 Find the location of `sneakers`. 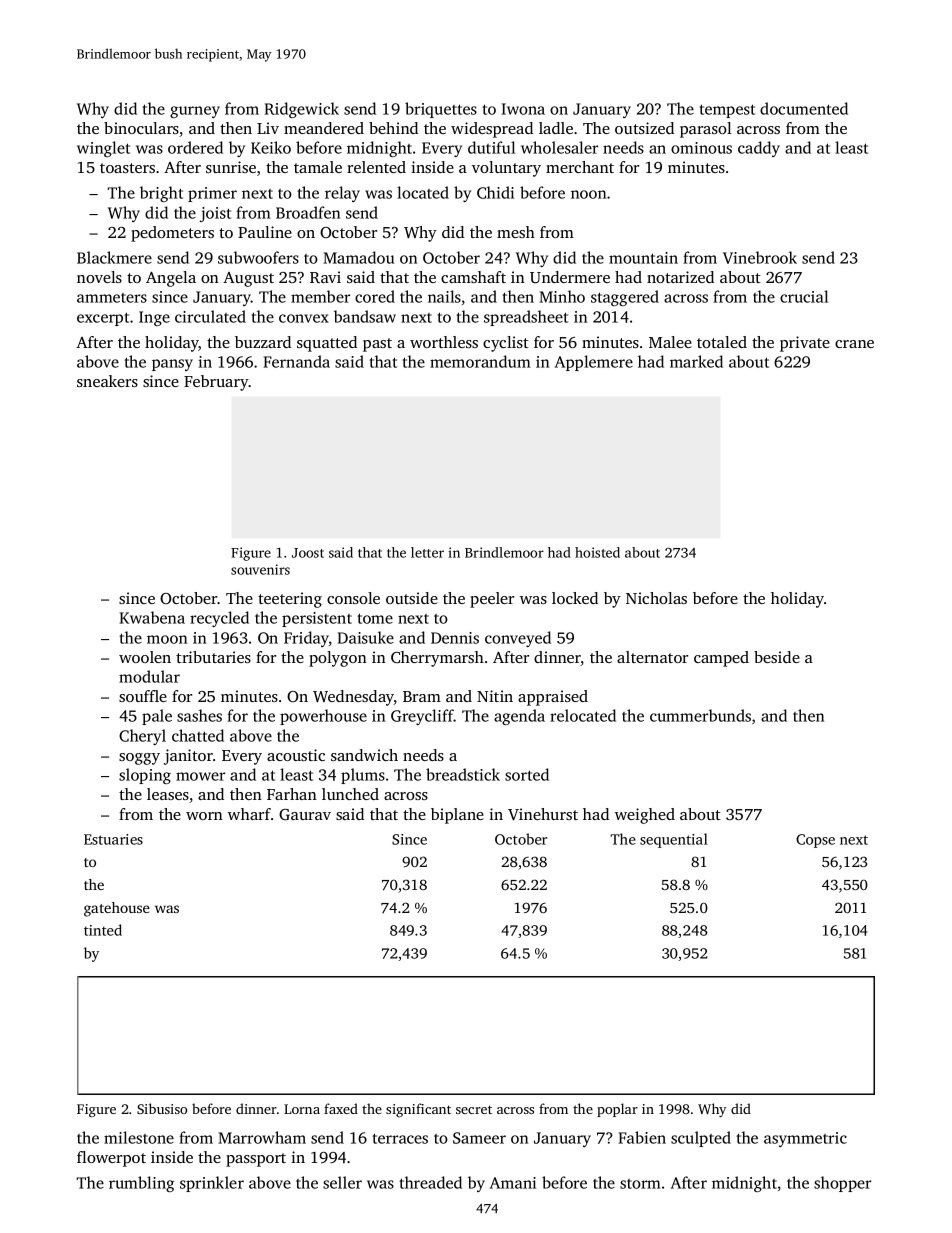

sneakers is located at coordinates (107, 381).
